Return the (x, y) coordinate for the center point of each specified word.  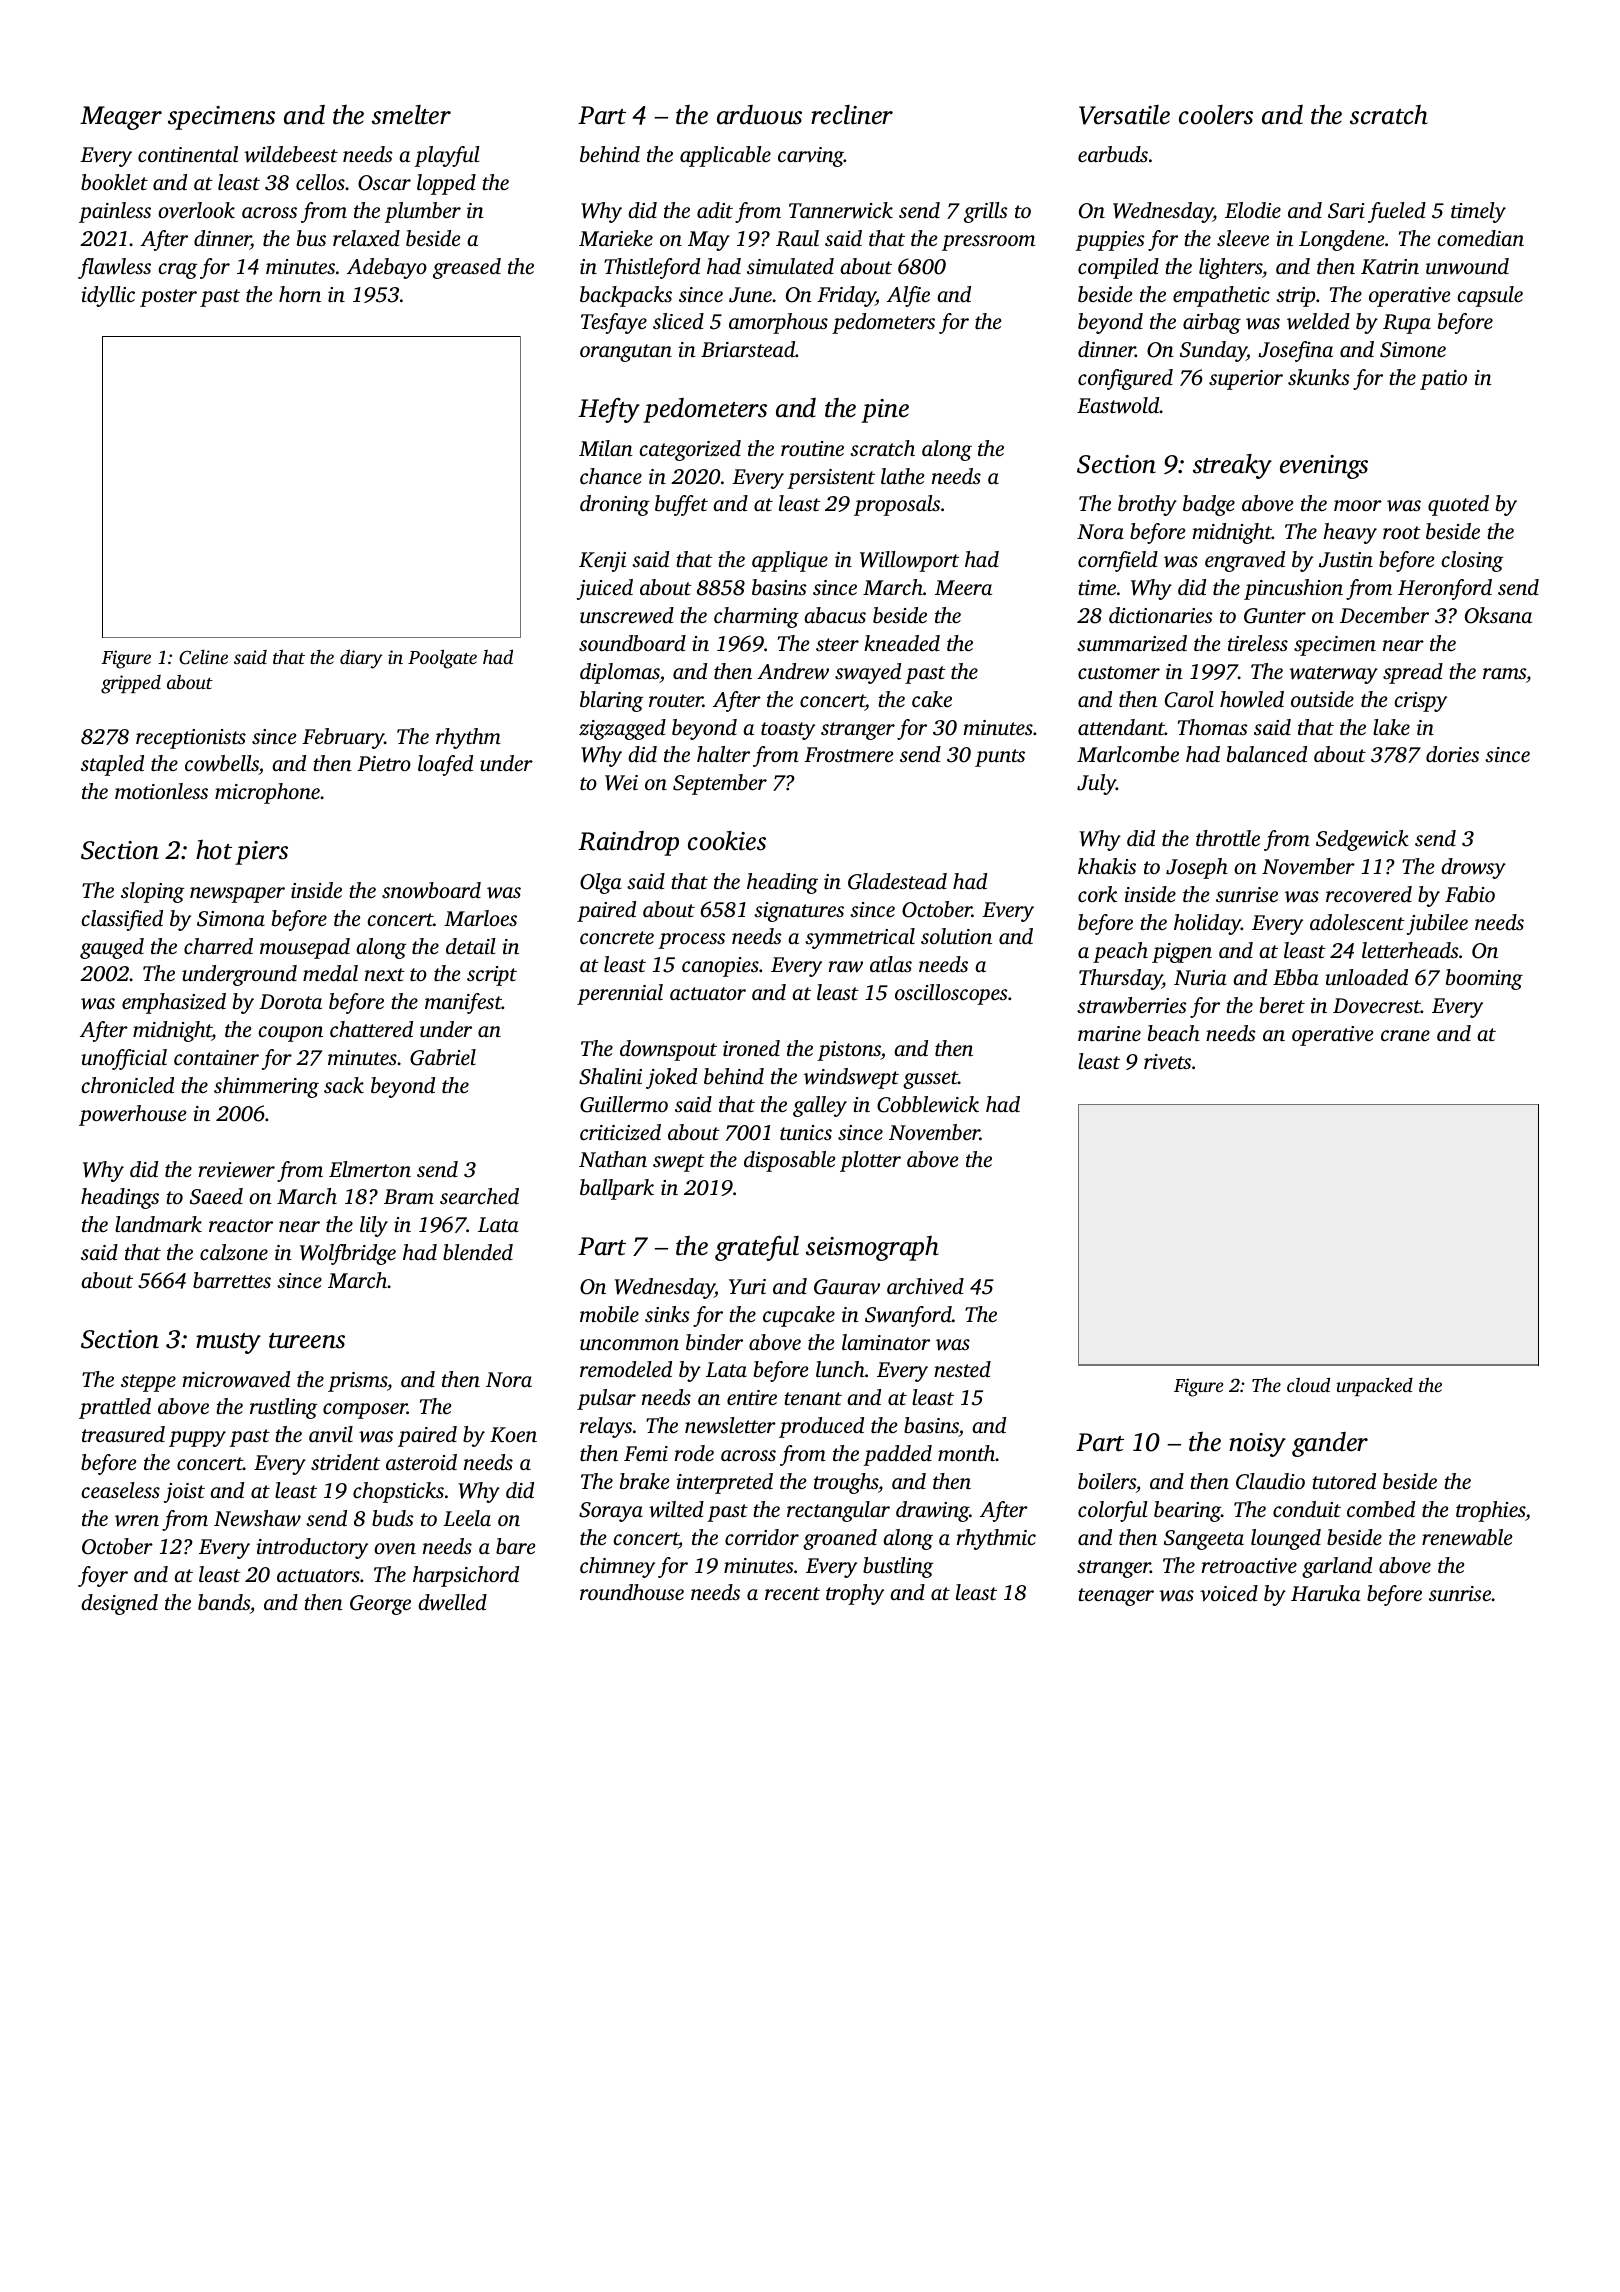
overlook (196, 210)
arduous (759, 115)
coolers (1216, 115)
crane (1405, 1035)
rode (694, 1453)
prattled (115, 1408)
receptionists (191, 739)
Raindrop (628, 843)
